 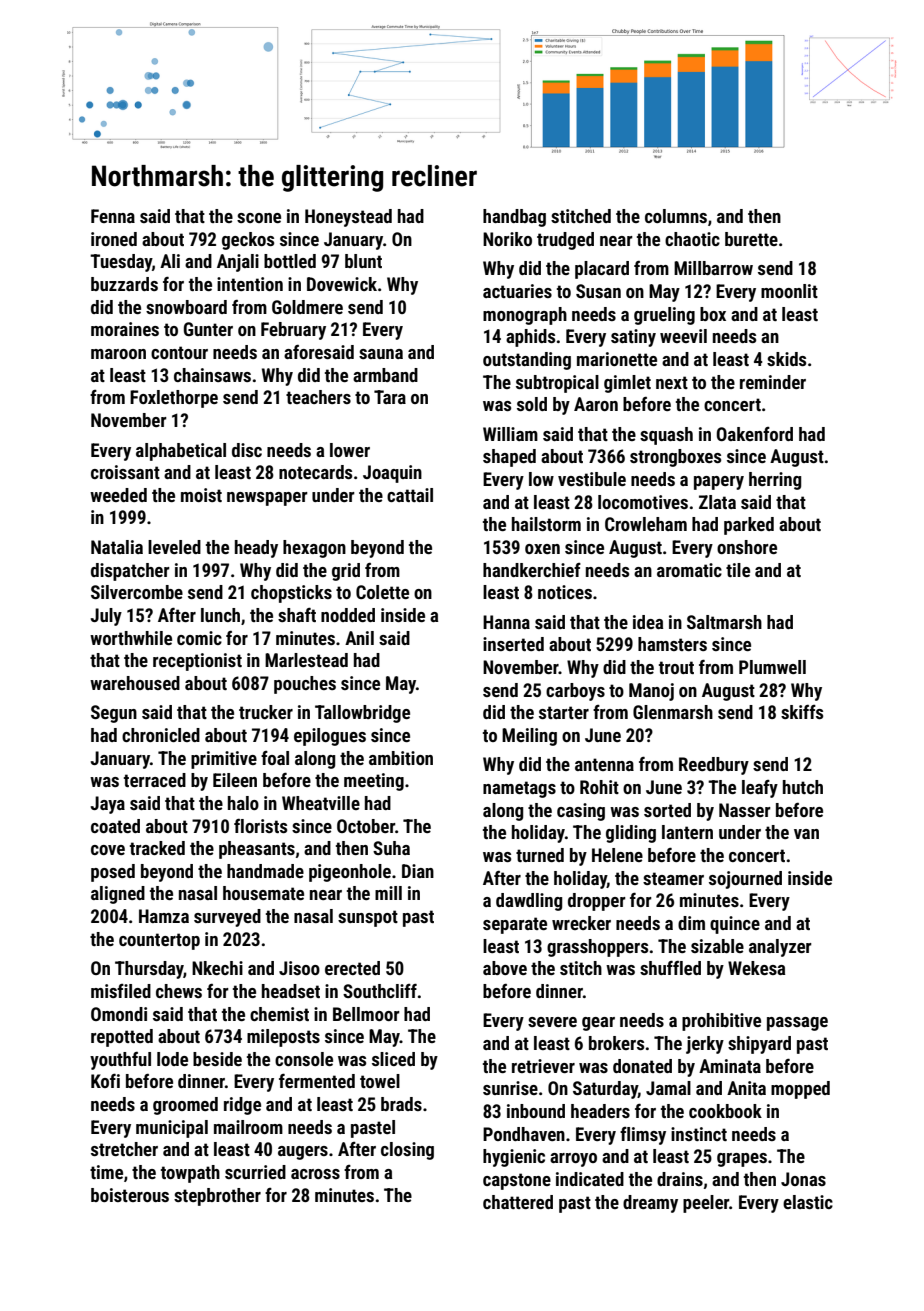 What do you see at coordinates (401, 758) in the screenshot?
I see `ambition` at bounding box center [401, 758].
